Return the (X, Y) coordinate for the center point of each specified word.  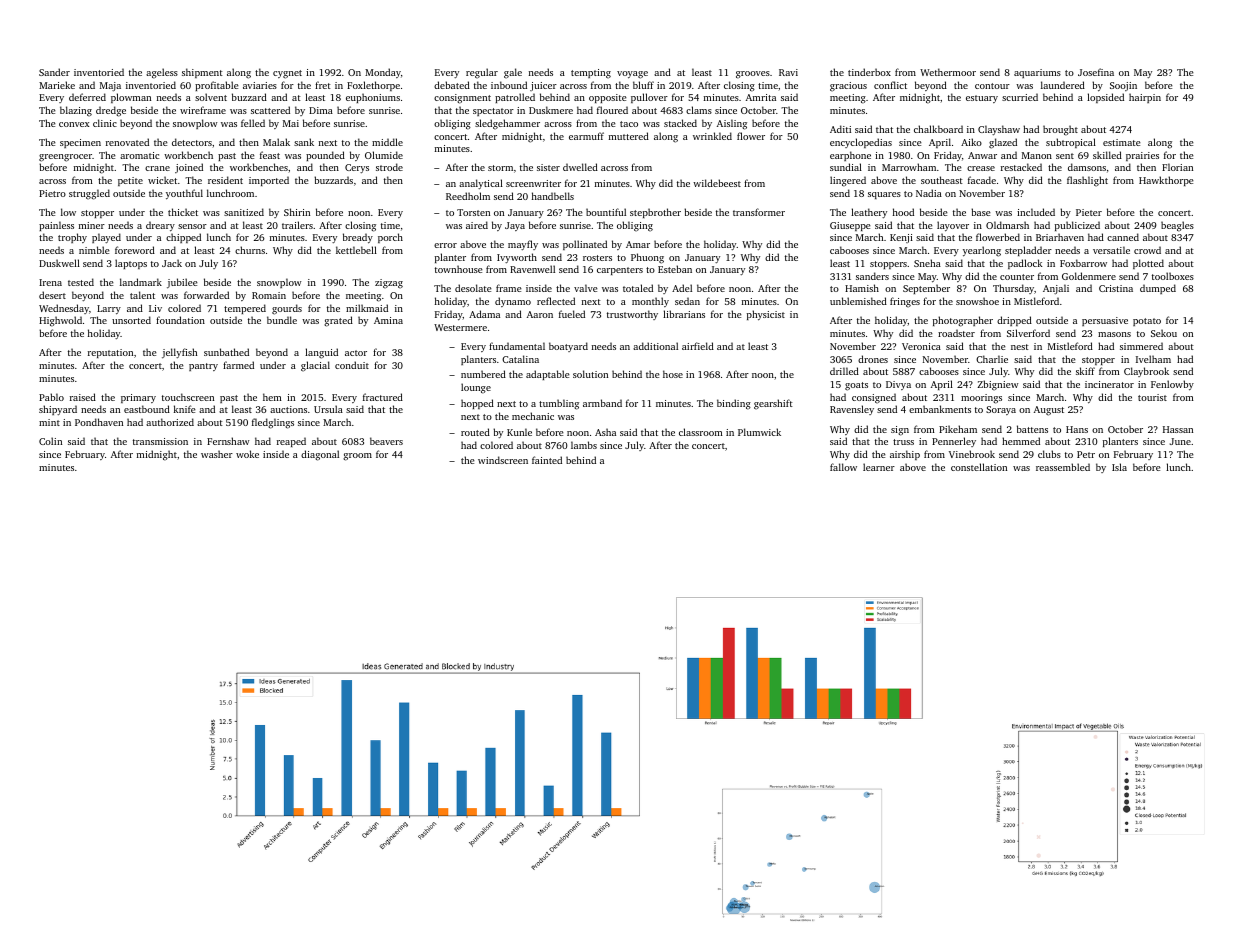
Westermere (460, 327)
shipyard (58, 410)
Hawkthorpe (1166, 181)
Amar (638, 244)
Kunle (519, 432)
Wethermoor (948, 72)
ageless (162, 73)
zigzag (389, 284)
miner (92, 225)
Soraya (1001, 410)
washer (217, 454)
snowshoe (977, 301)
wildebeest (717, 183)
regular (482, 73)
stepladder (1028, 251)
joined (189, 168)
